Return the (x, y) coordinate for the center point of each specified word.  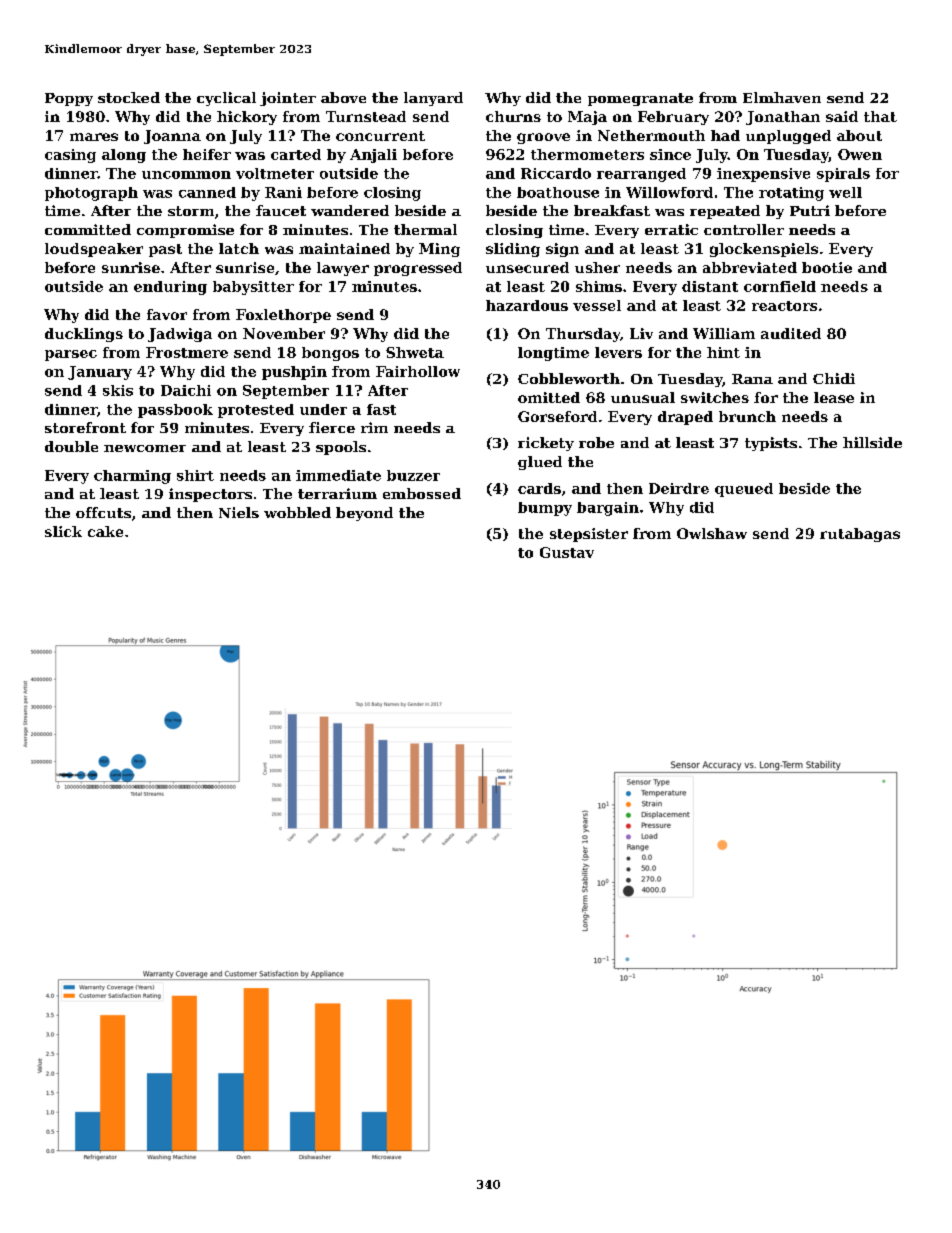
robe (596, 442)
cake (105, 531)
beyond (364, 514)
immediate (338, 475)
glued (540, 463)
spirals (843, 175)
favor (167, 314)
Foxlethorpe (283, 316)
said (842, 116)
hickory (247, 118)
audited (791, 333)
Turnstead (366, 116)
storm (191, 211)
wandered (350, 210)
